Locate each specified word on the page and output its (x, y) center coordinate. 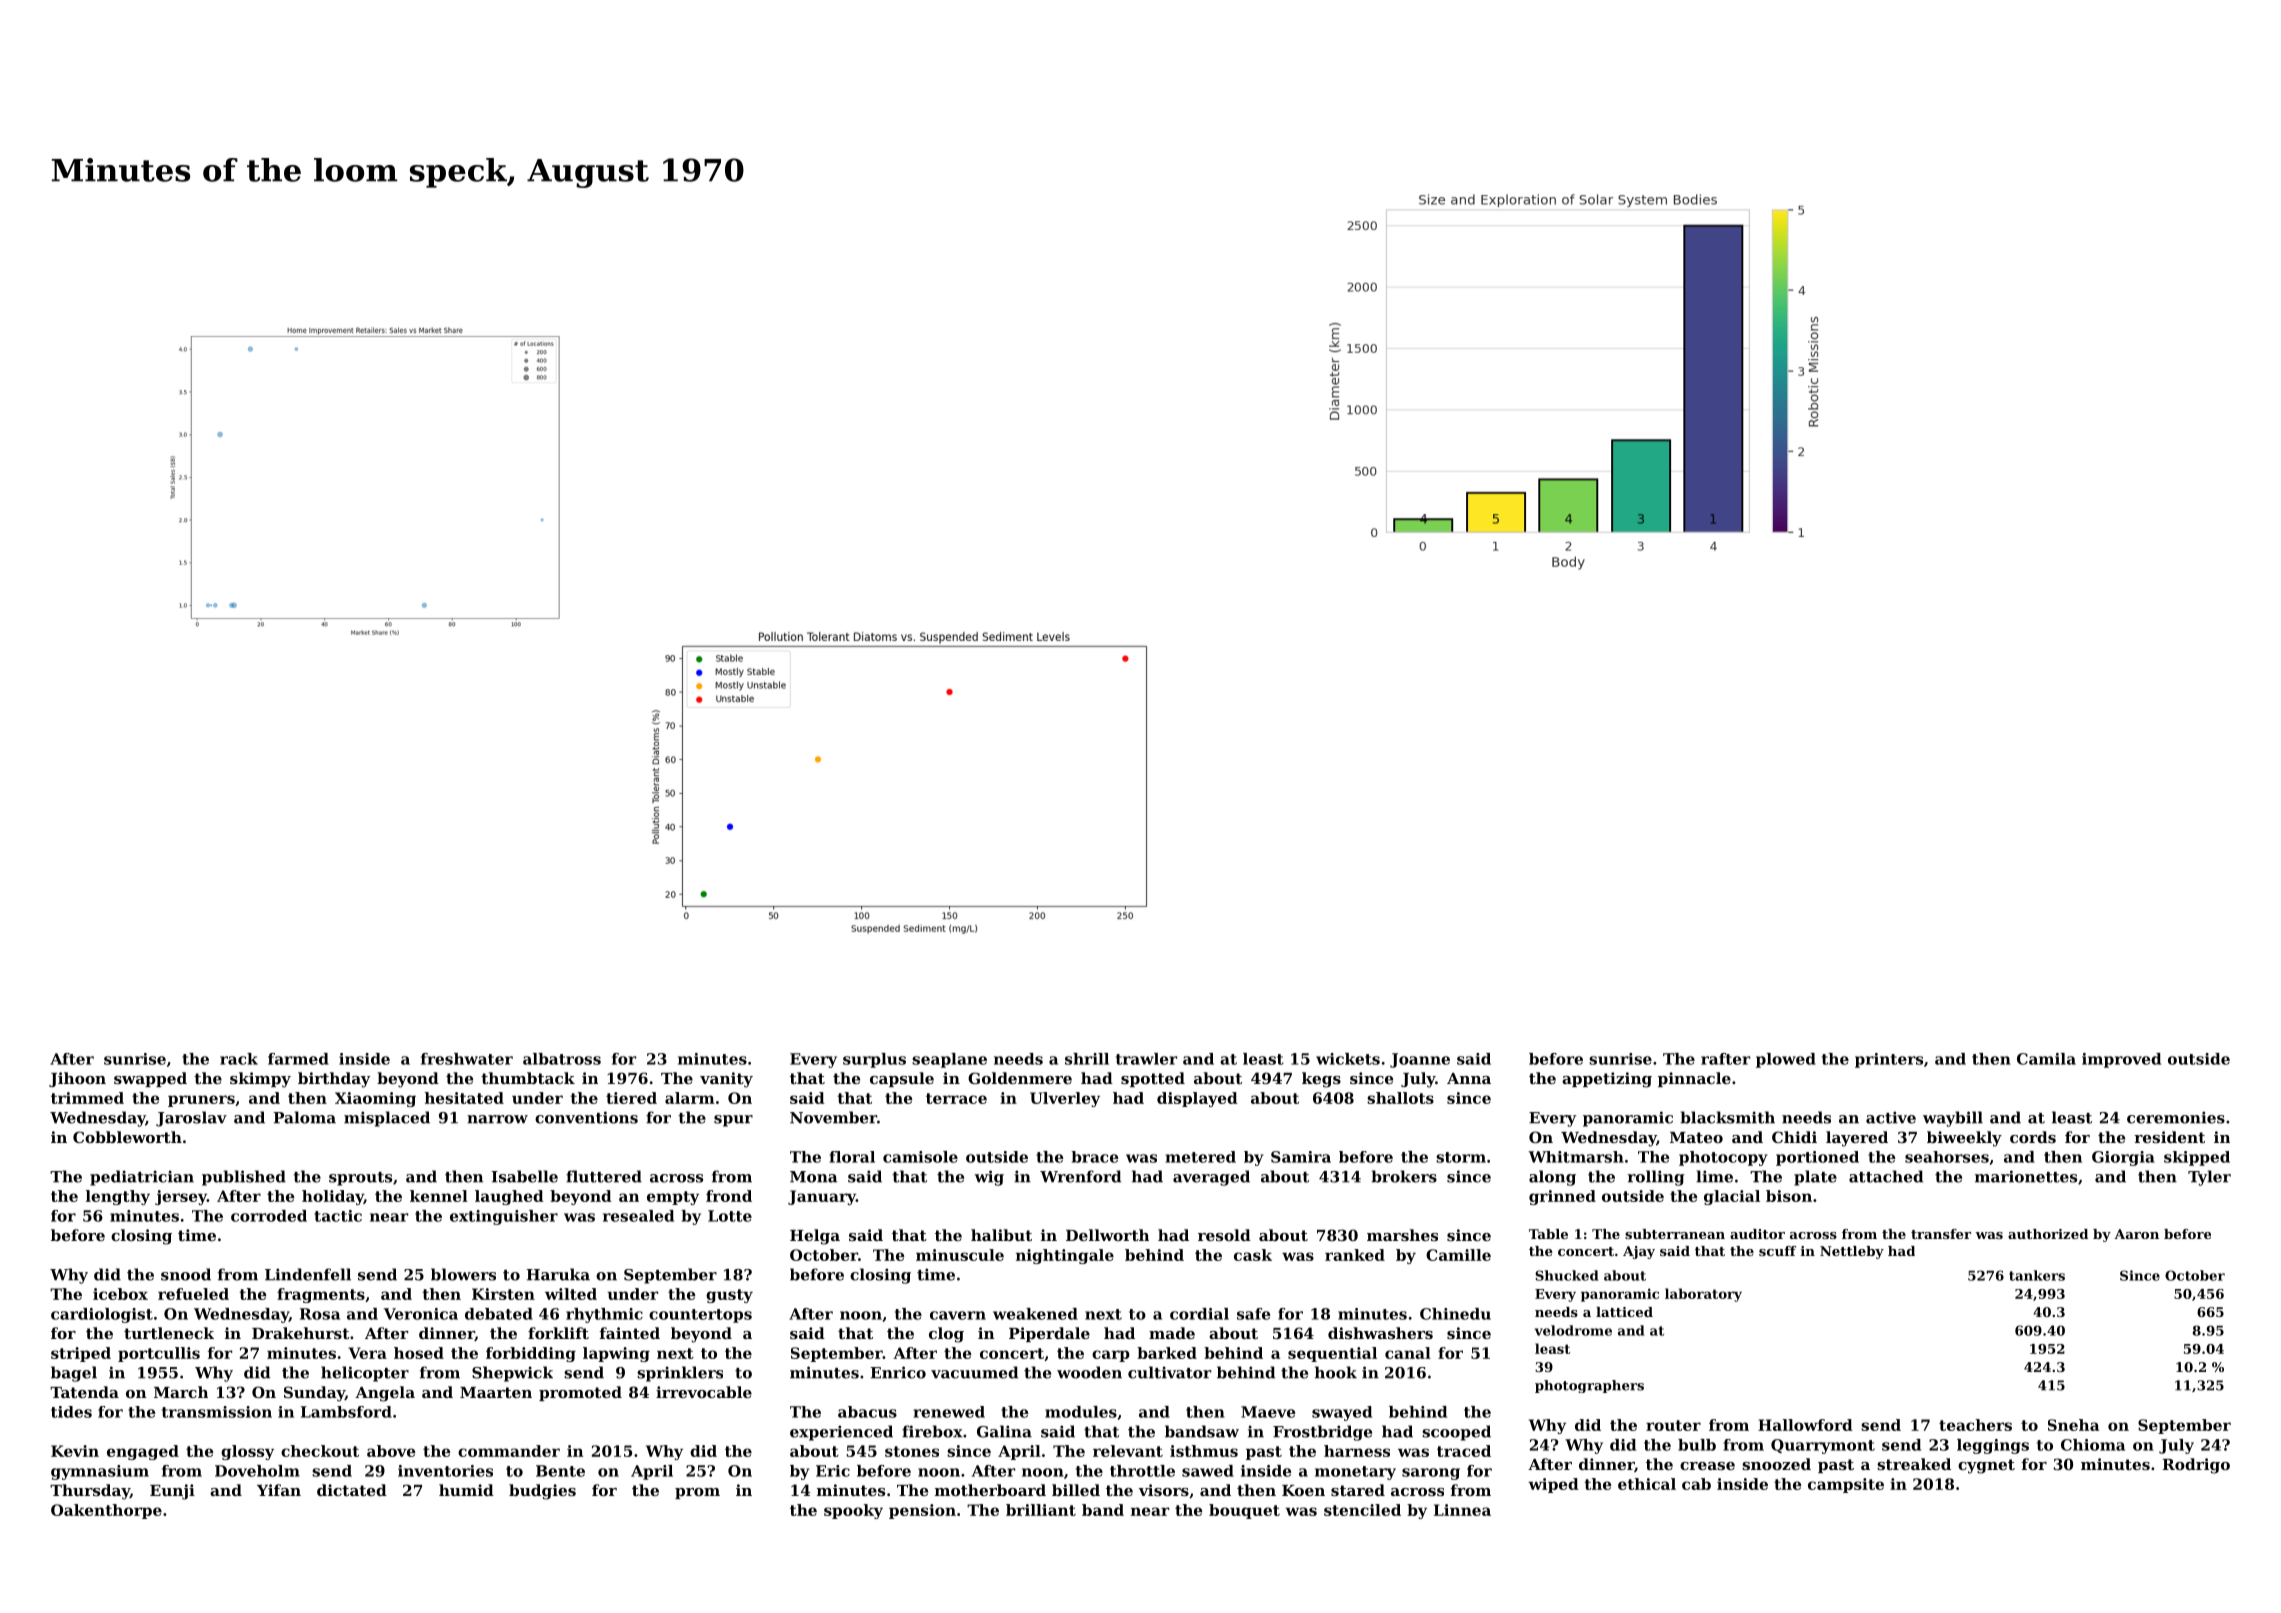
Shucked (1567, 1275)
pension (922, 1511)
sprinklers (680, 1374)
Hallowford (1805, 1425)
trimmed (87, 1098)
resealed (638, 1216)
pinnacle (1694, 1079)
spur (733, 1121)
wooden (1089, 1372)
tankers (2037, 1275)
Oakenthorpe (106, 1511)
